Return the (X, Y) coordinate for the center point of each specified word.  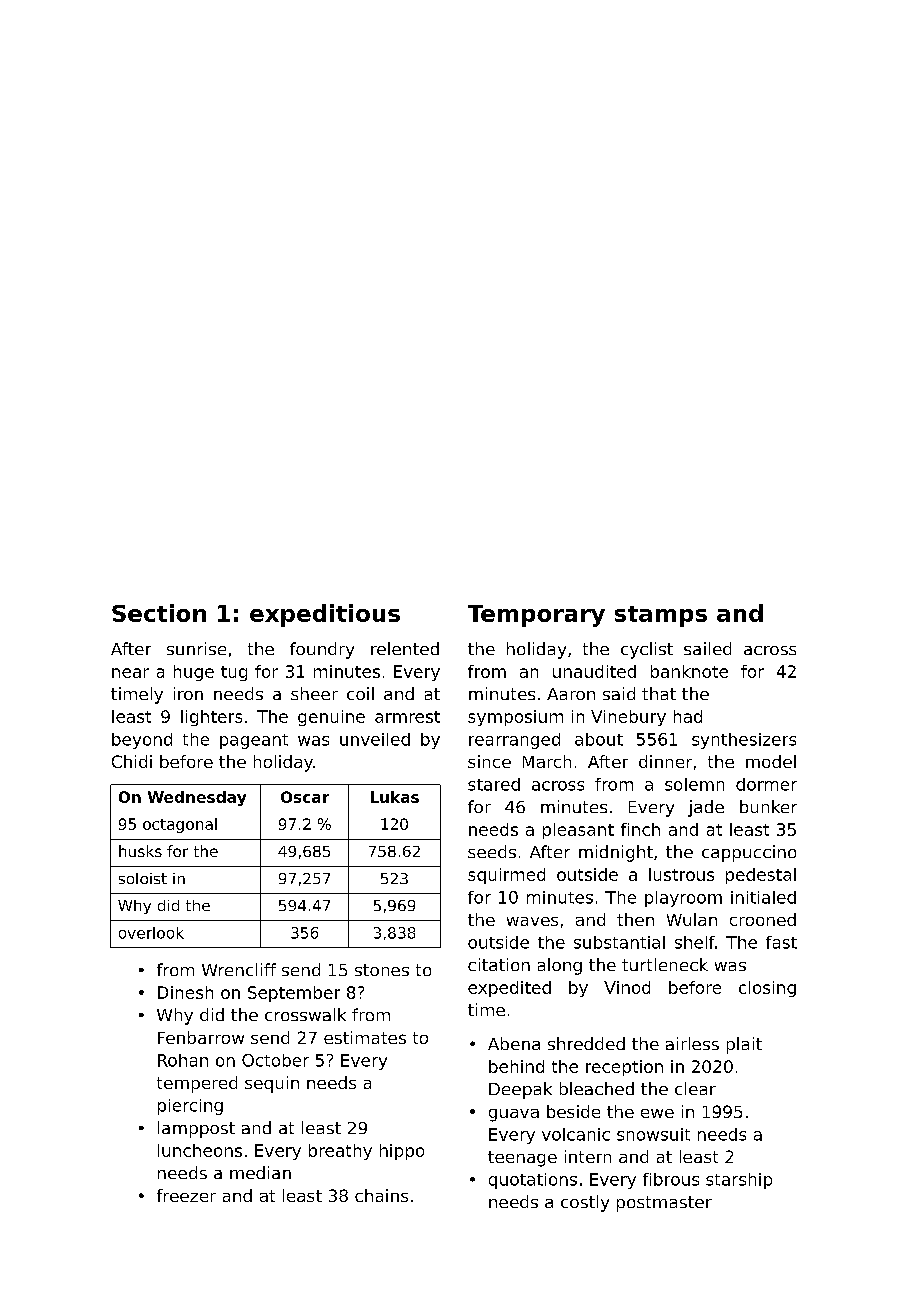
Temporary (536, 616)
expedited (509, 989)
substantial (619, 942)
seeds (492, 851)
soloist (143, 878)
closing (767, 989)
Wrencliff (239, 969)
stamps (661, 616)
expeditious (325, 615)
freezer (186, 1195)
